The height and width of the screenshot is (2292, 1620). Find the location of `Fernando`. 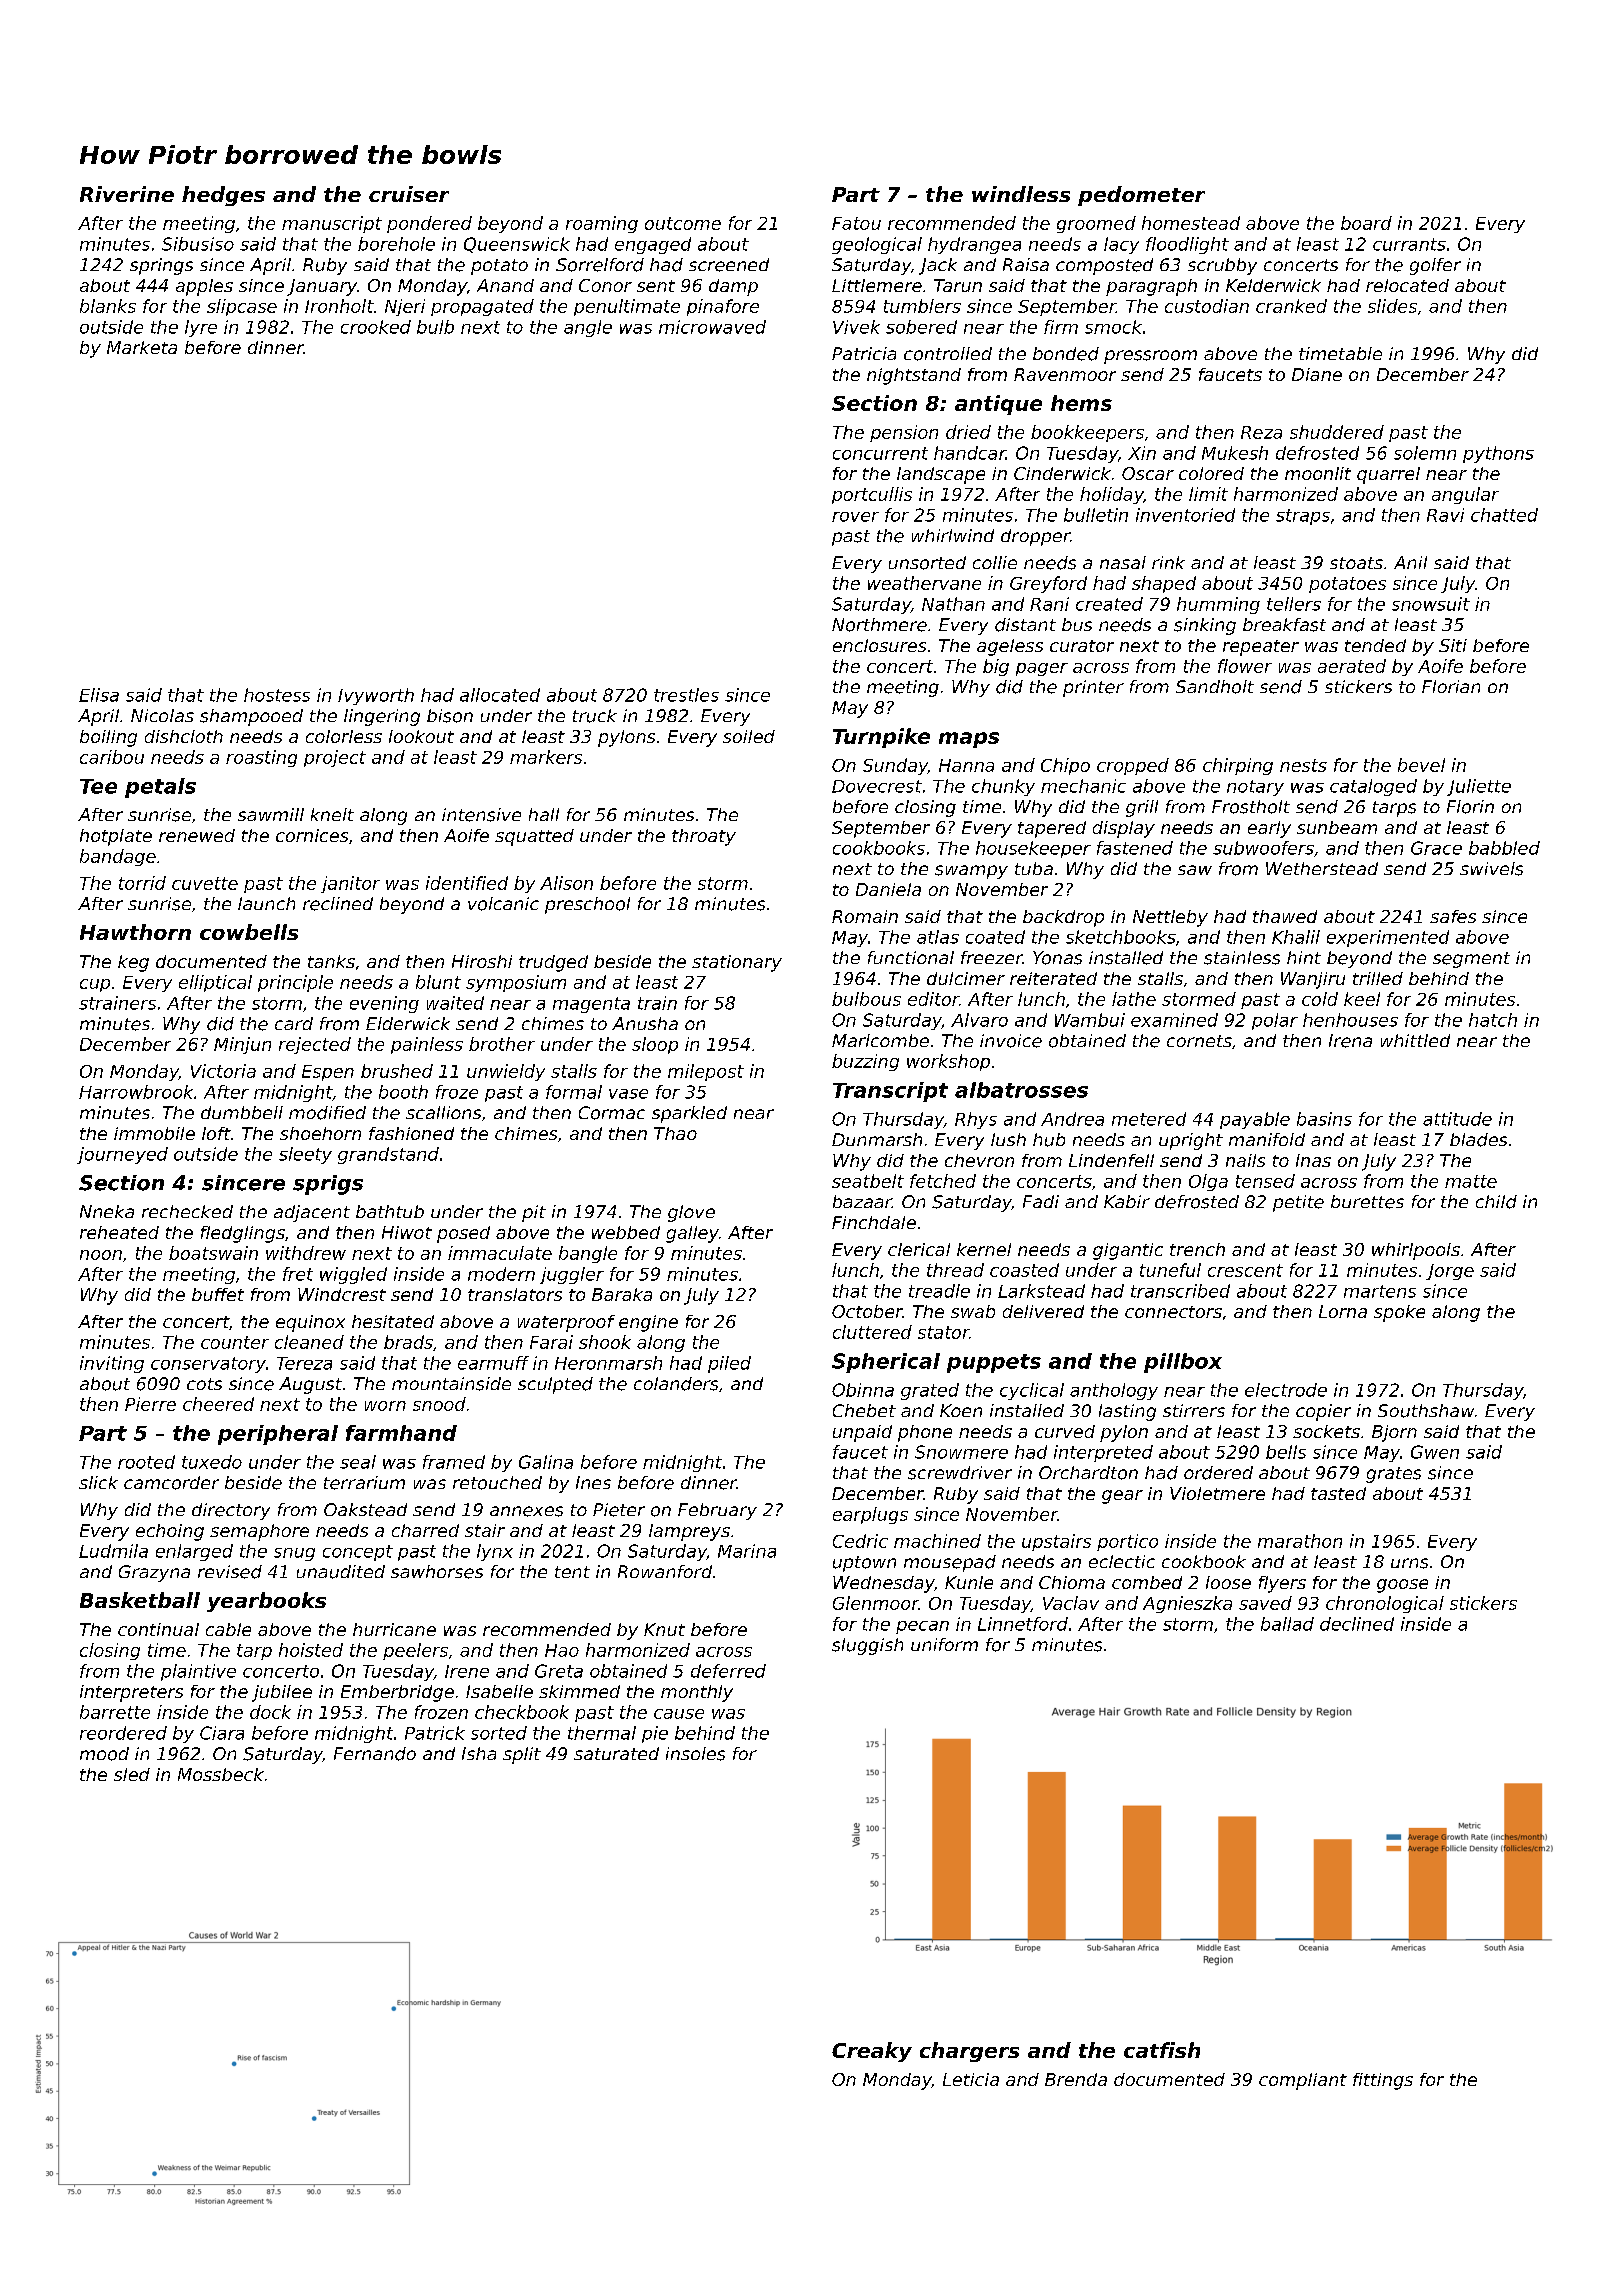

Fernando is located at coordinates (375, 1754).
